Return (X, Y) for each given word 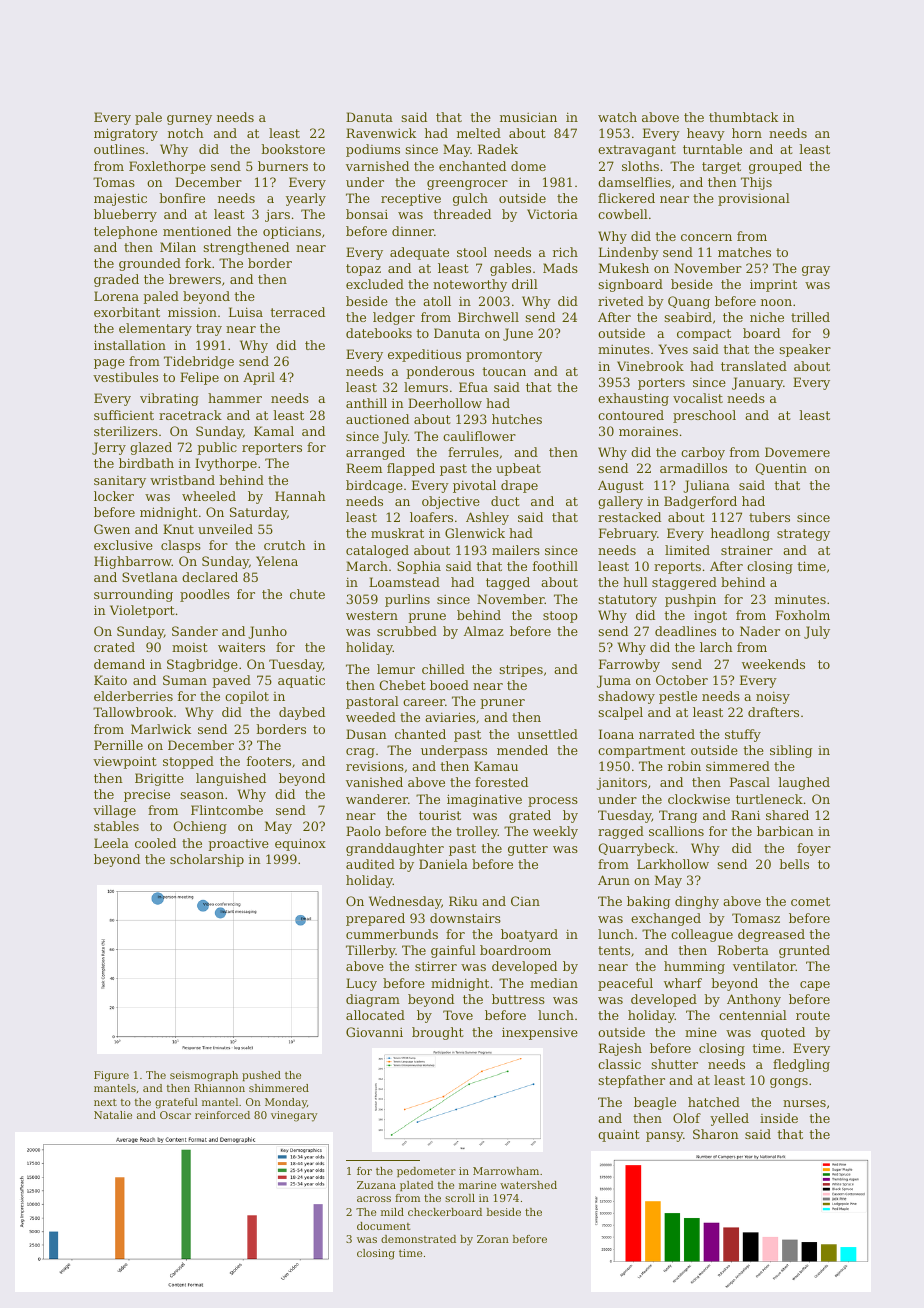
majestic (120, 199)
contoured (631, 415)
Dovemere (797, 452)
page (109, 364)
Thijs (756, 183)
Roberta (743, 950)
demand (119, 664)
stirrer (436, 966)
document (383, 1226)
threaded (462, 214)
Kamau (496, 766)
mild (392, 1212)
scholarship (207, 860)
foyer (814, 849)
